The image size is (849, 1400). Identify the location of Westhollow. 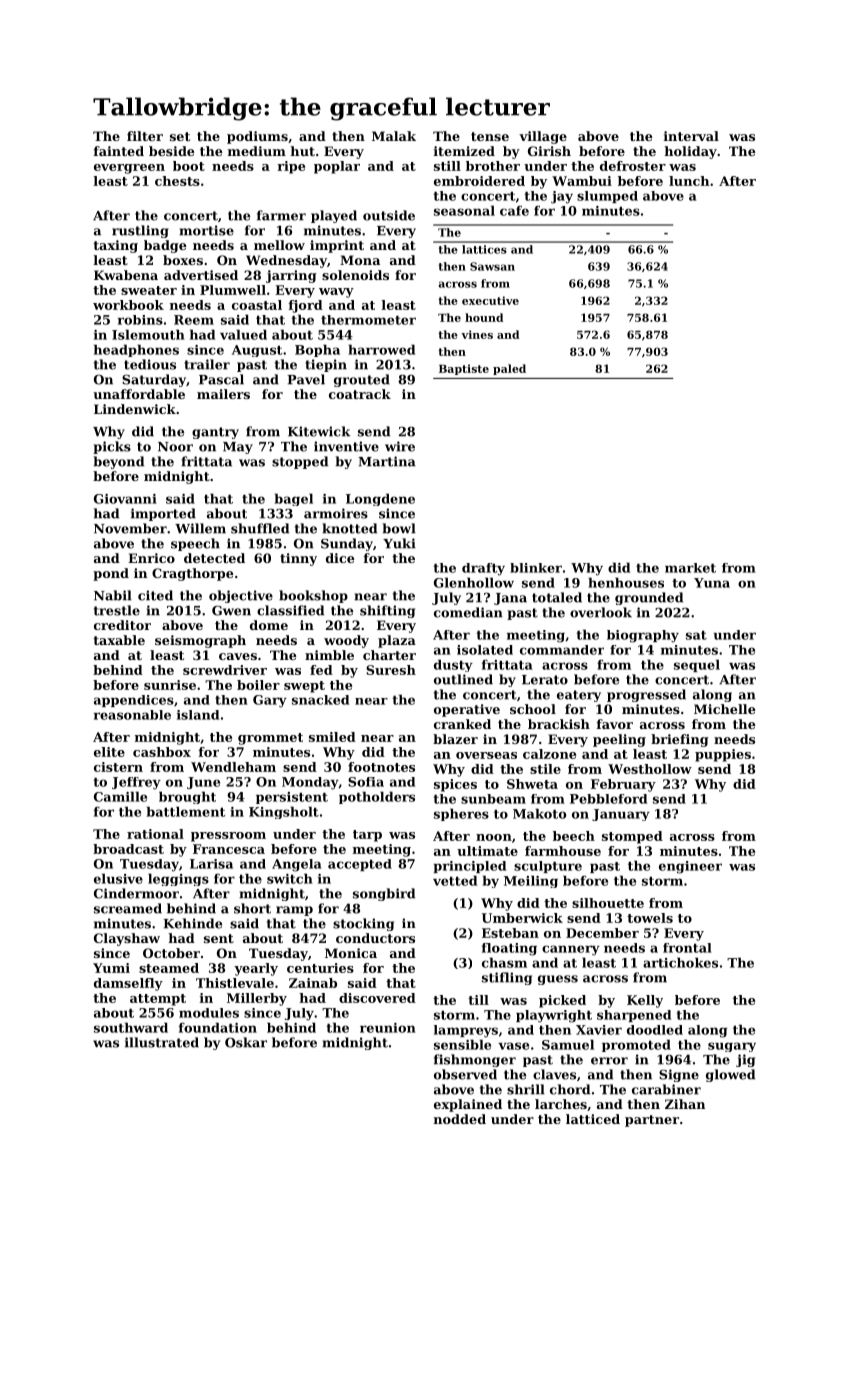
(650, 769).
